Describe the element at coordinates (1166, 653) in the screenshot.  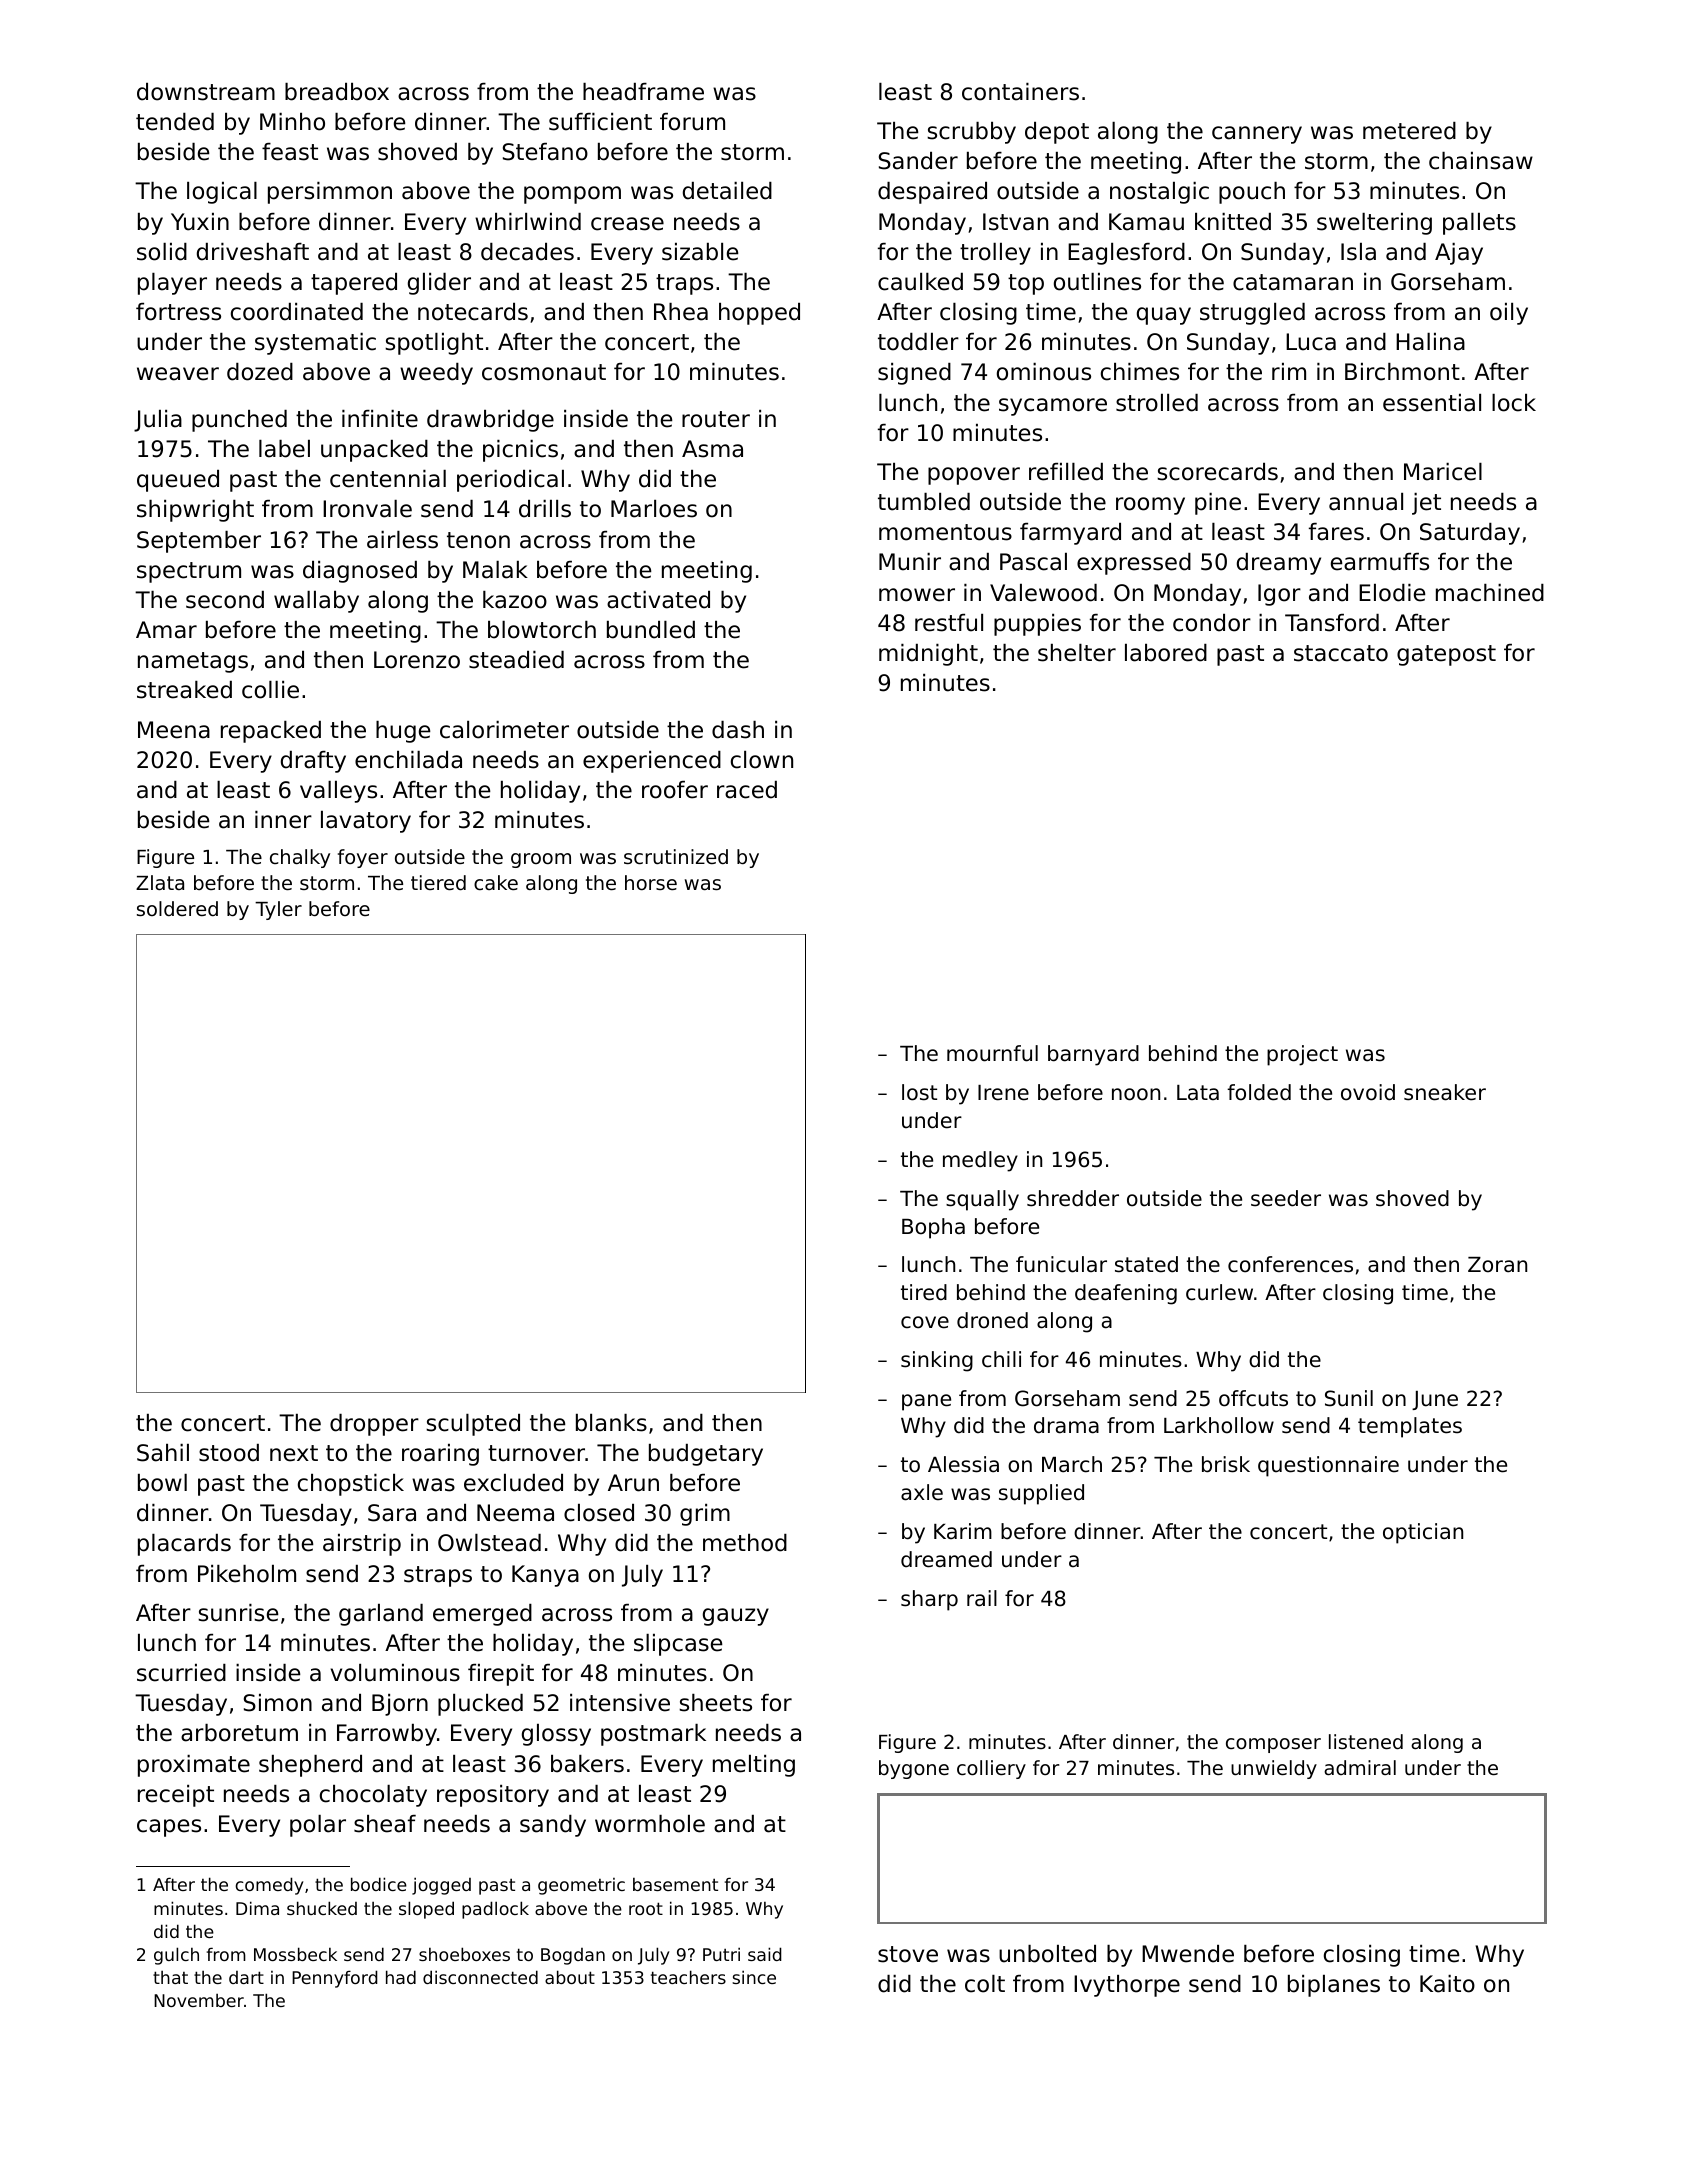
I see `labored` at that location.
